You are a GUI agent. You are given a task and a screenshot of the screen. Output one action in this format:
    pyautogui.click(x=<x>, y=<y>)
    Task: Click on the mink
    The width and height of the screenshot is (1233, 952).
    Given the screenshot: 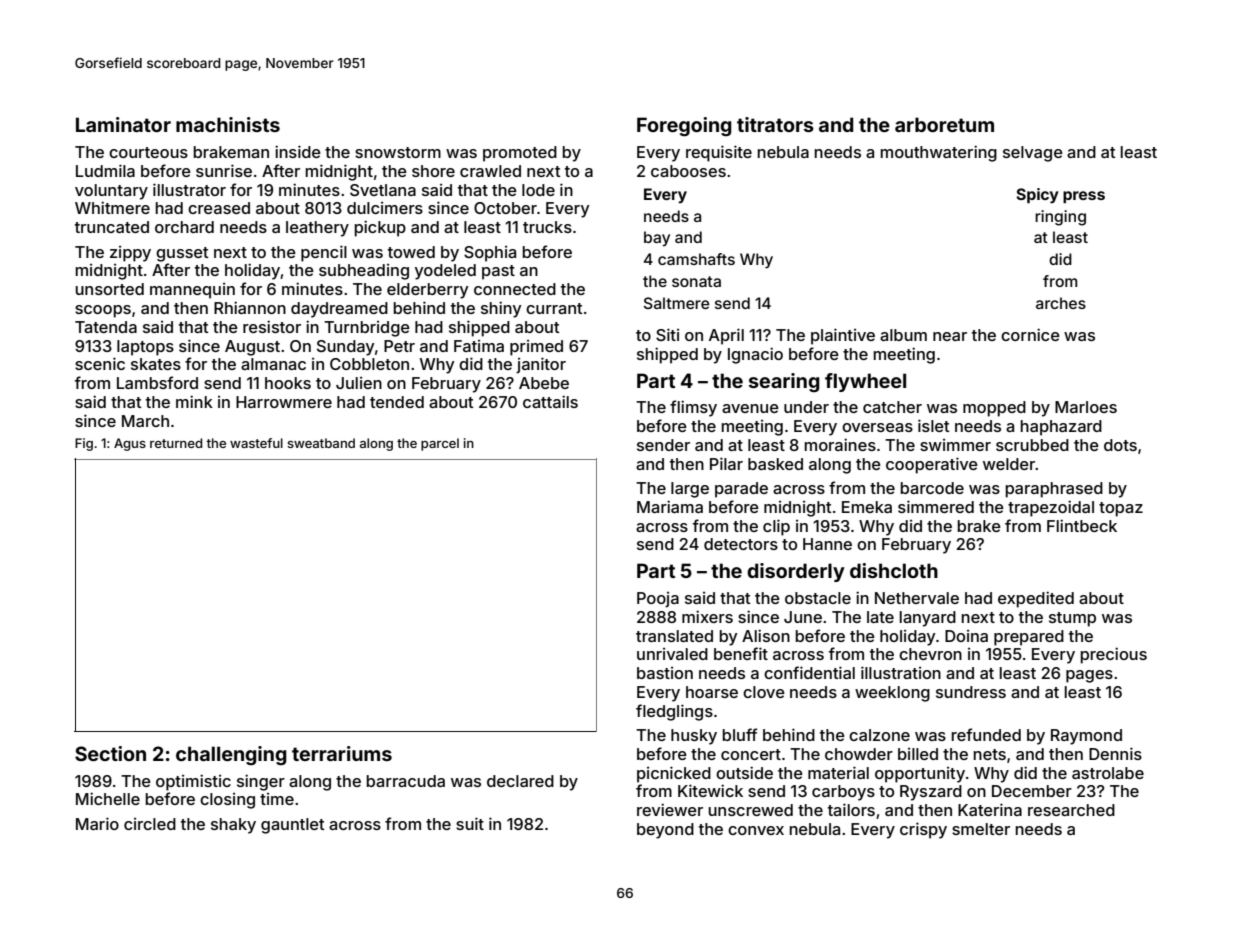 What is the action you would take?
    pyautogui.click(x=194, y=401)
